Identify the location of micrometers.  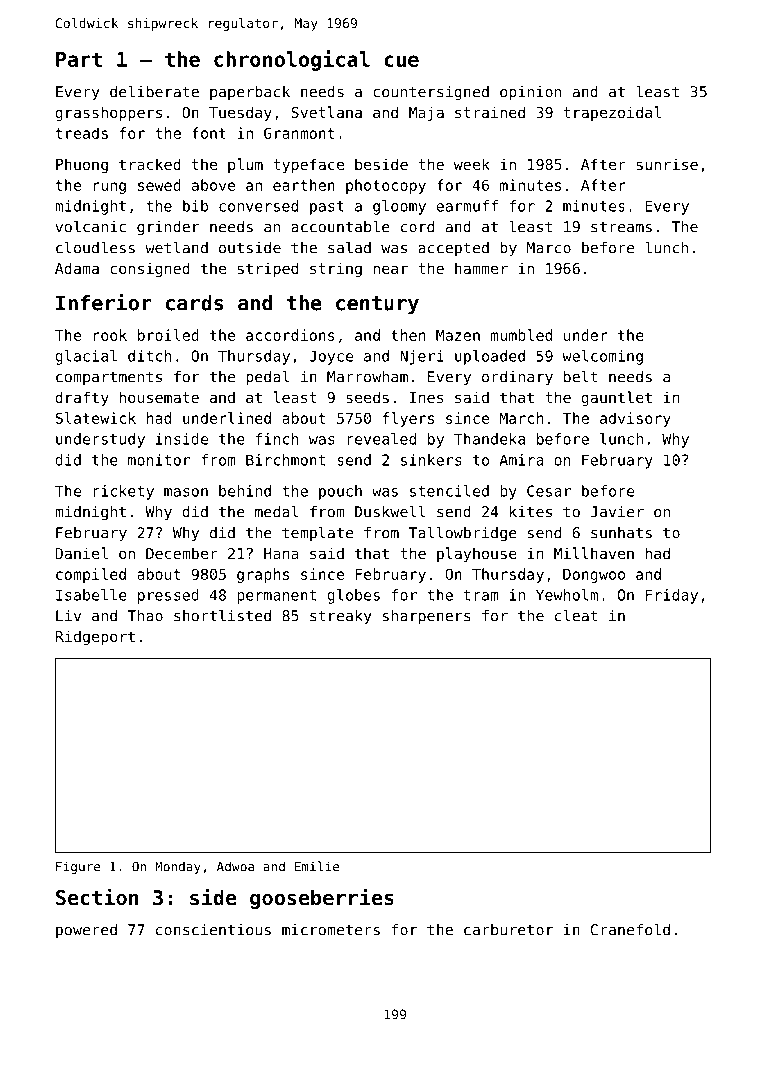
(331, 930).
